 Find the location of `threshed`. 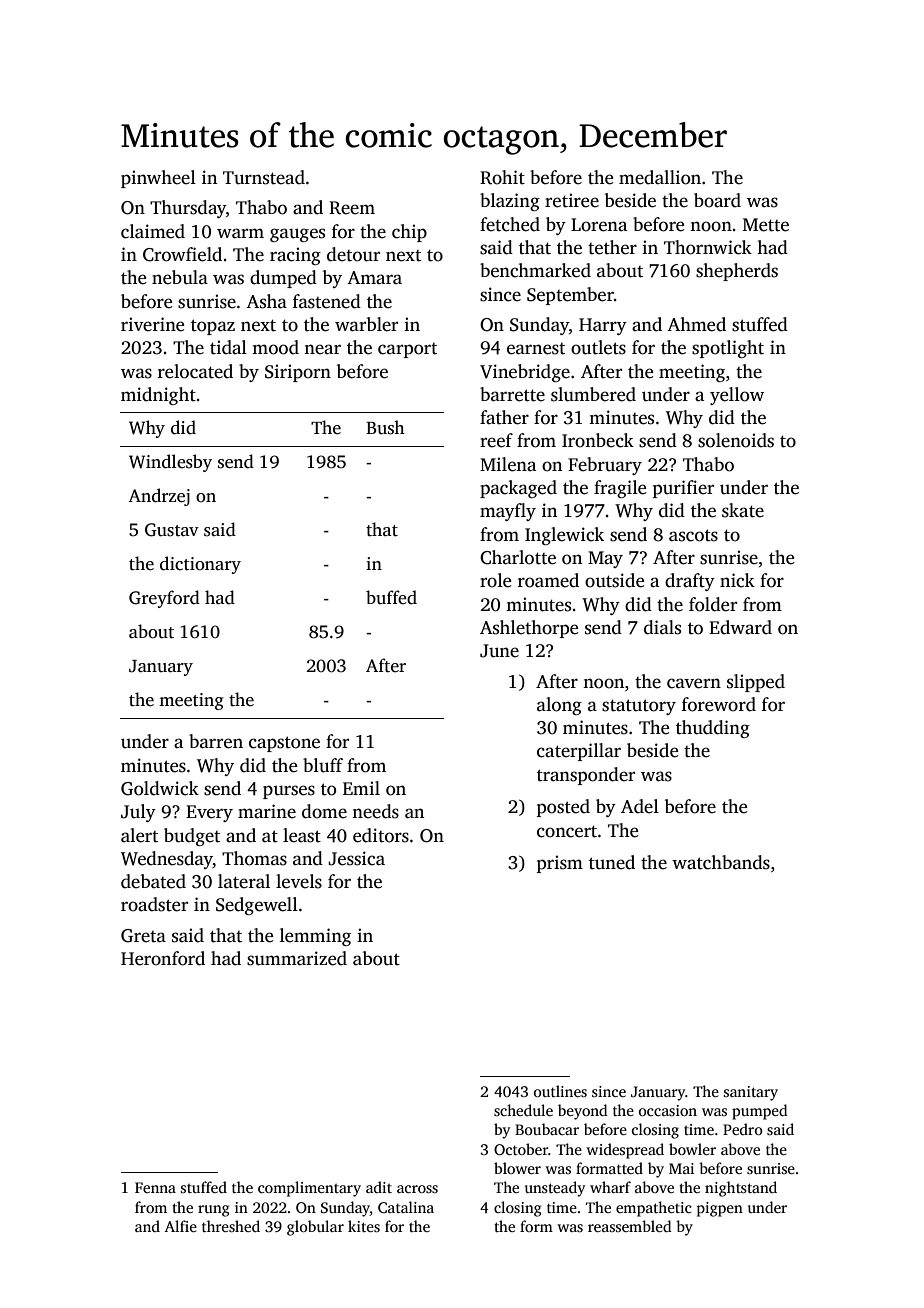

threshed is located at coordinates (231, 1226).
